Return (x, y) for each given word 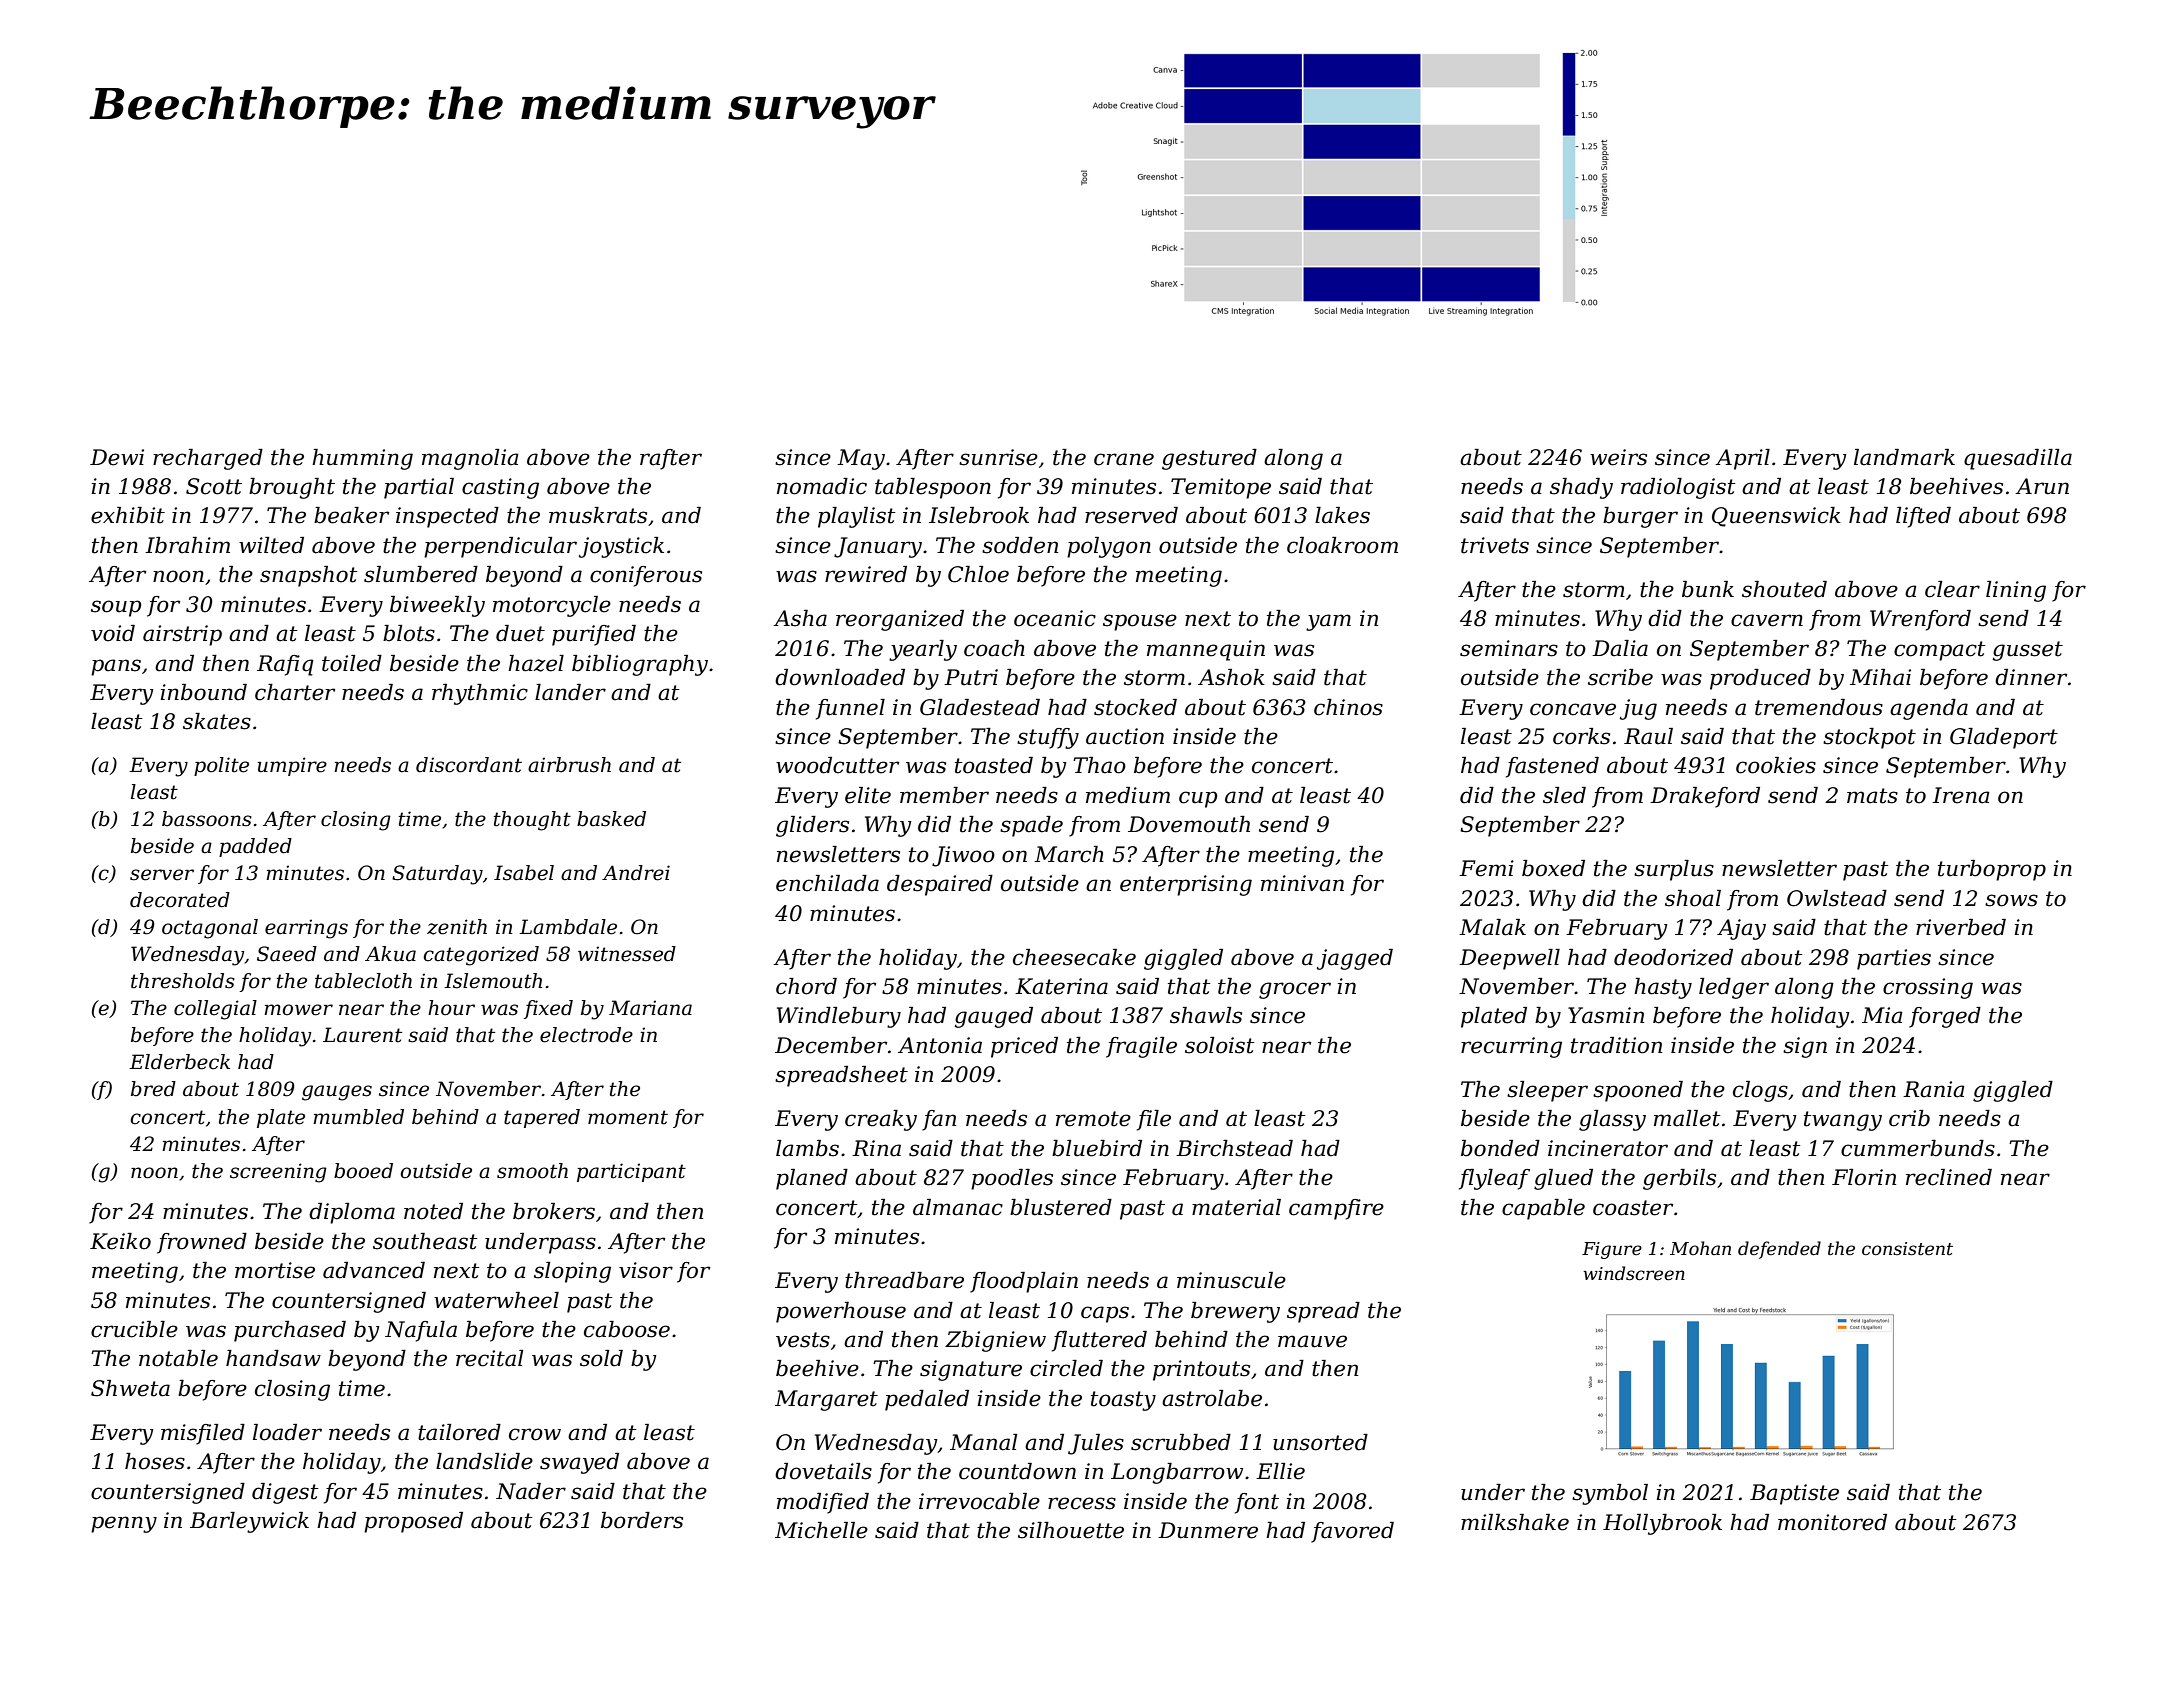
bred (153, 1089)
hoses (155, 1461)
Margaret (826, 1400)
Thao (1099, 765)
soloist (1219, 1045)
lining (2016, 591)
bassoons (207, 819)
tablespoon (933, 488)
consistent (1907, 1249)
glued (1563, 1179)
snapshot (308, 576)
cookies (1776, 765)
